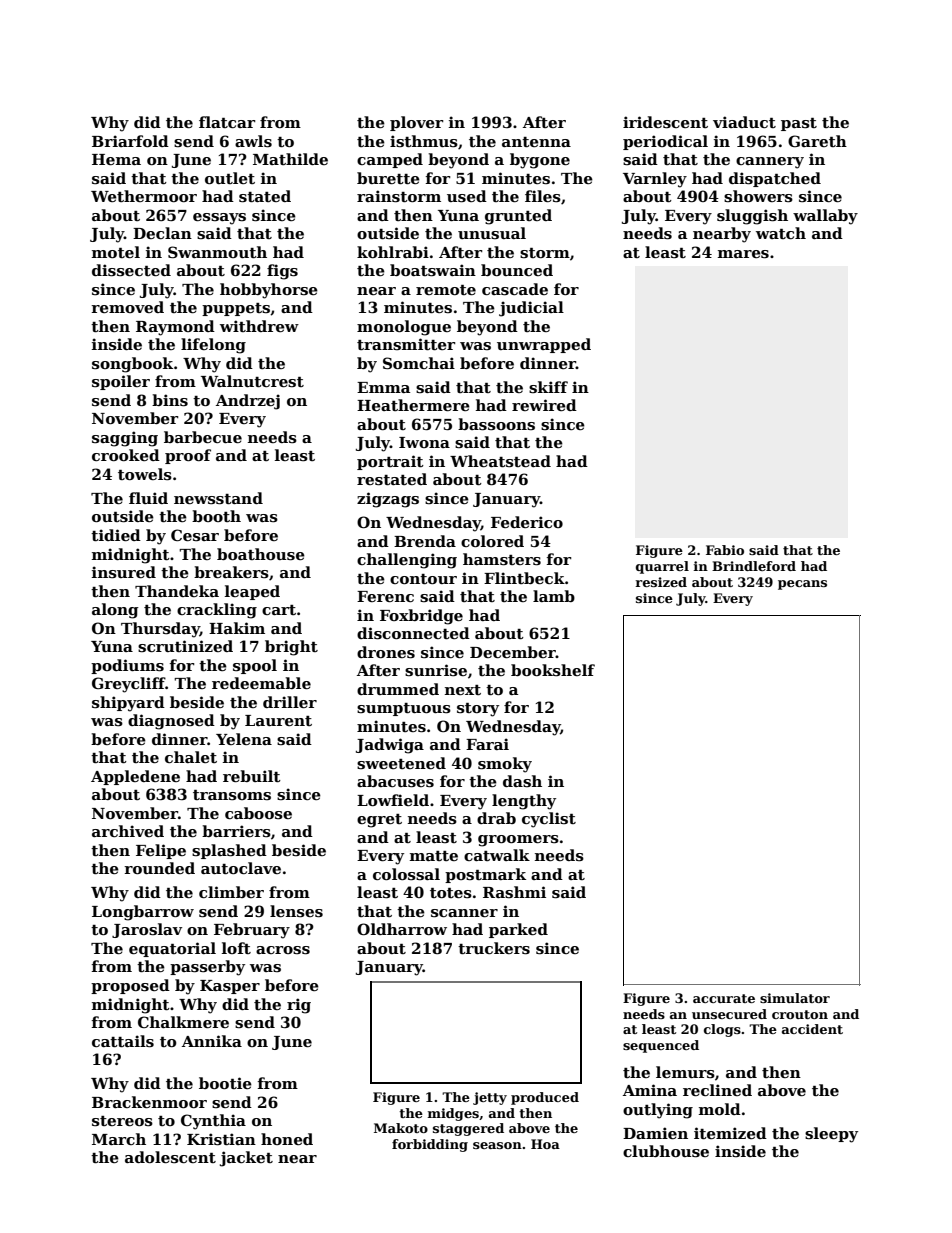 Image resolution: width=952 pixels, height=1233 pixels. Describe the element at coordinates (217, 611) in the document. I see `crackling` at that location.
